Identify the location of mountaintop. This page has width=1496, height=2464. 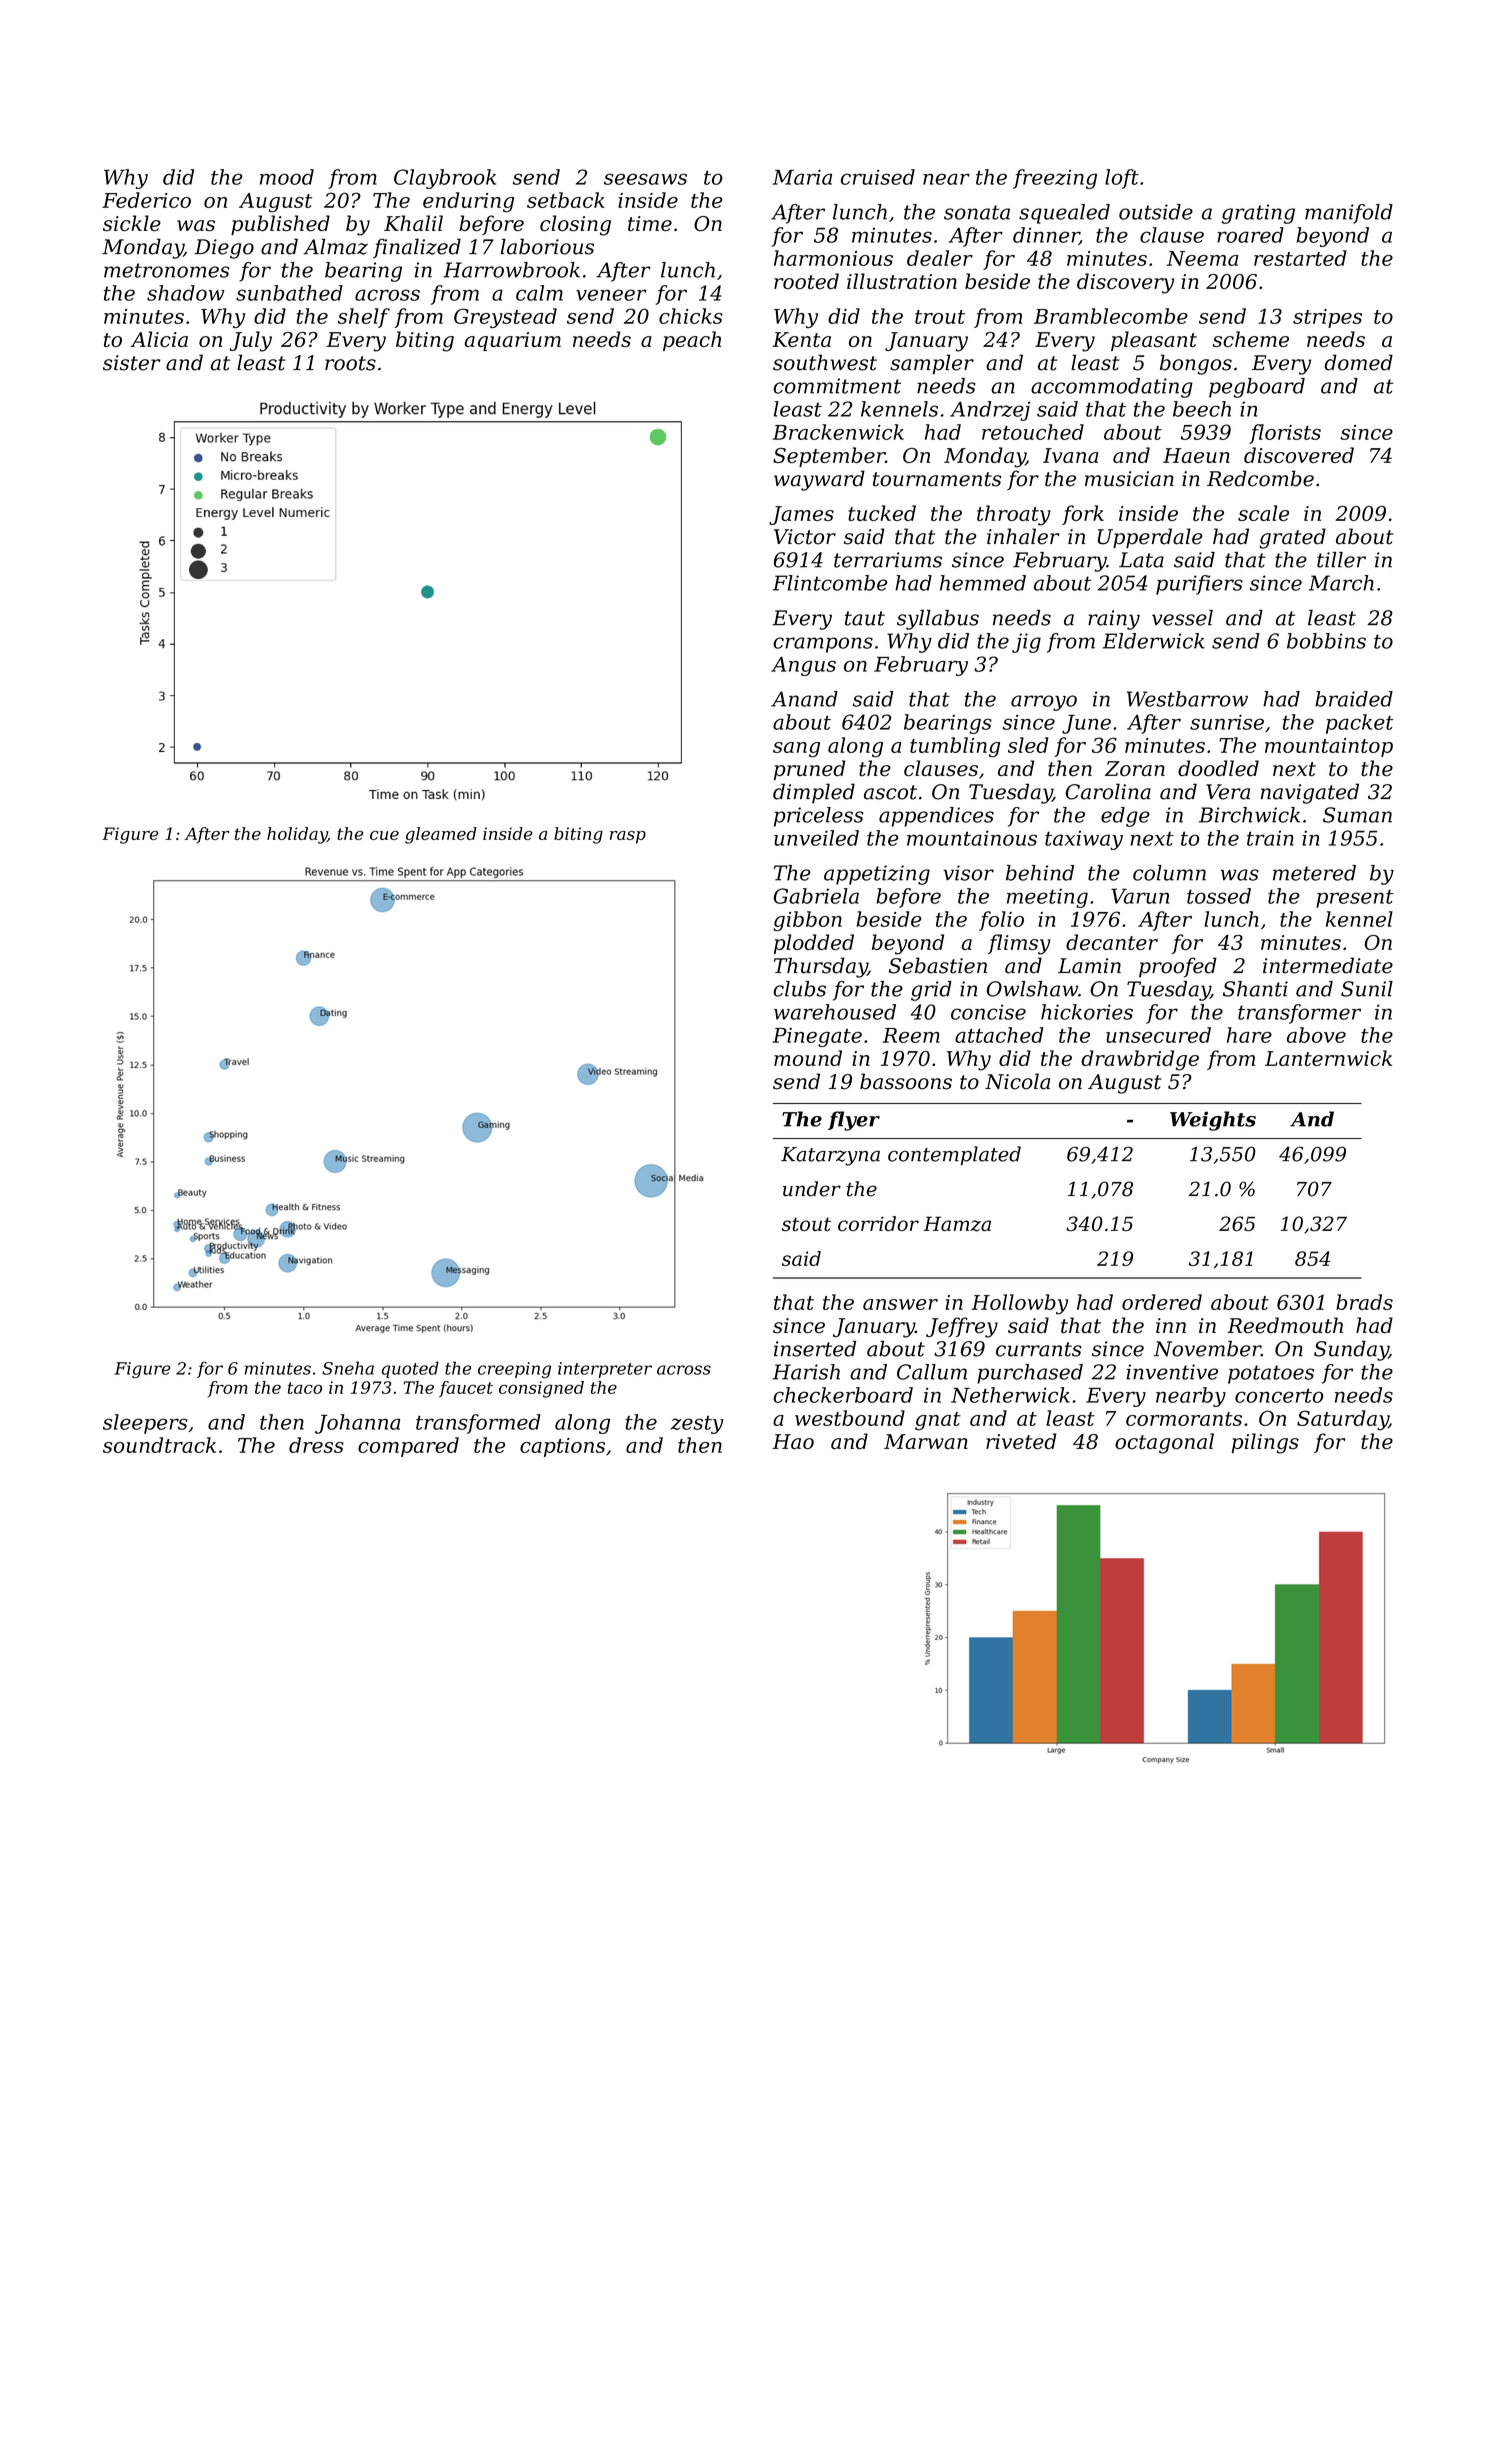
(1329, 747).
